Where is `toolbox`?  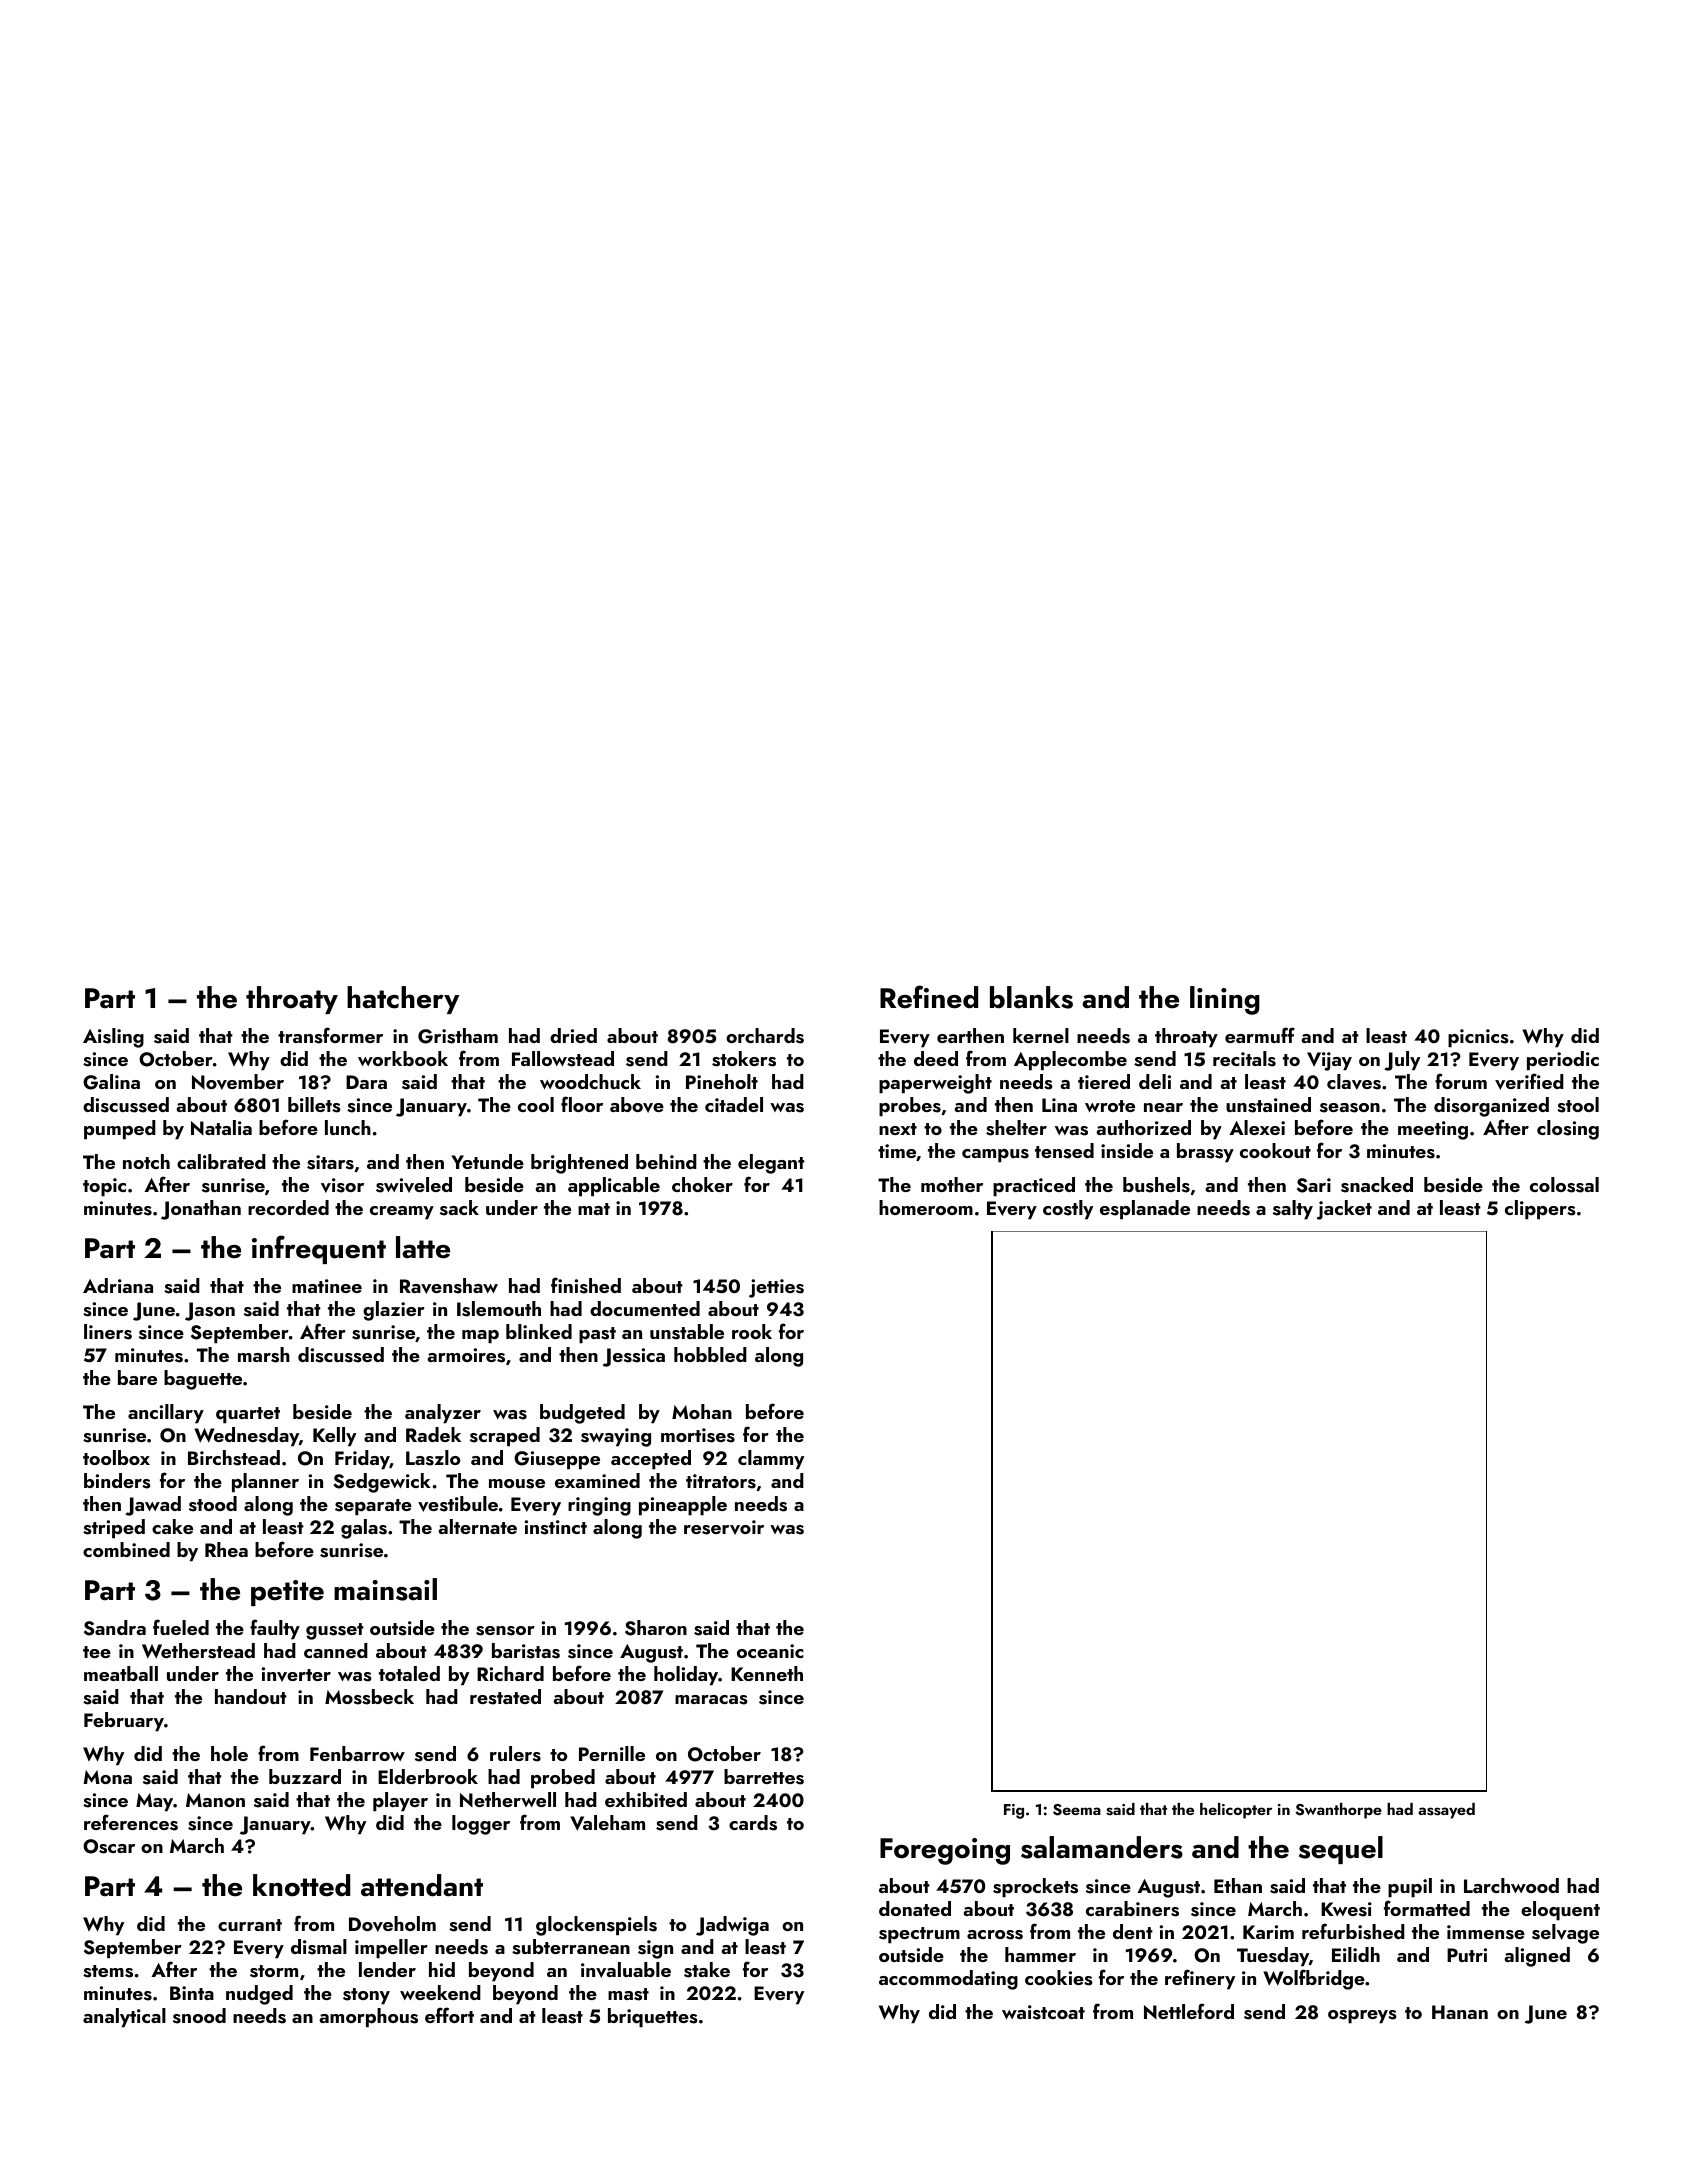 toolbox is located at coordinates (116, 1457).
